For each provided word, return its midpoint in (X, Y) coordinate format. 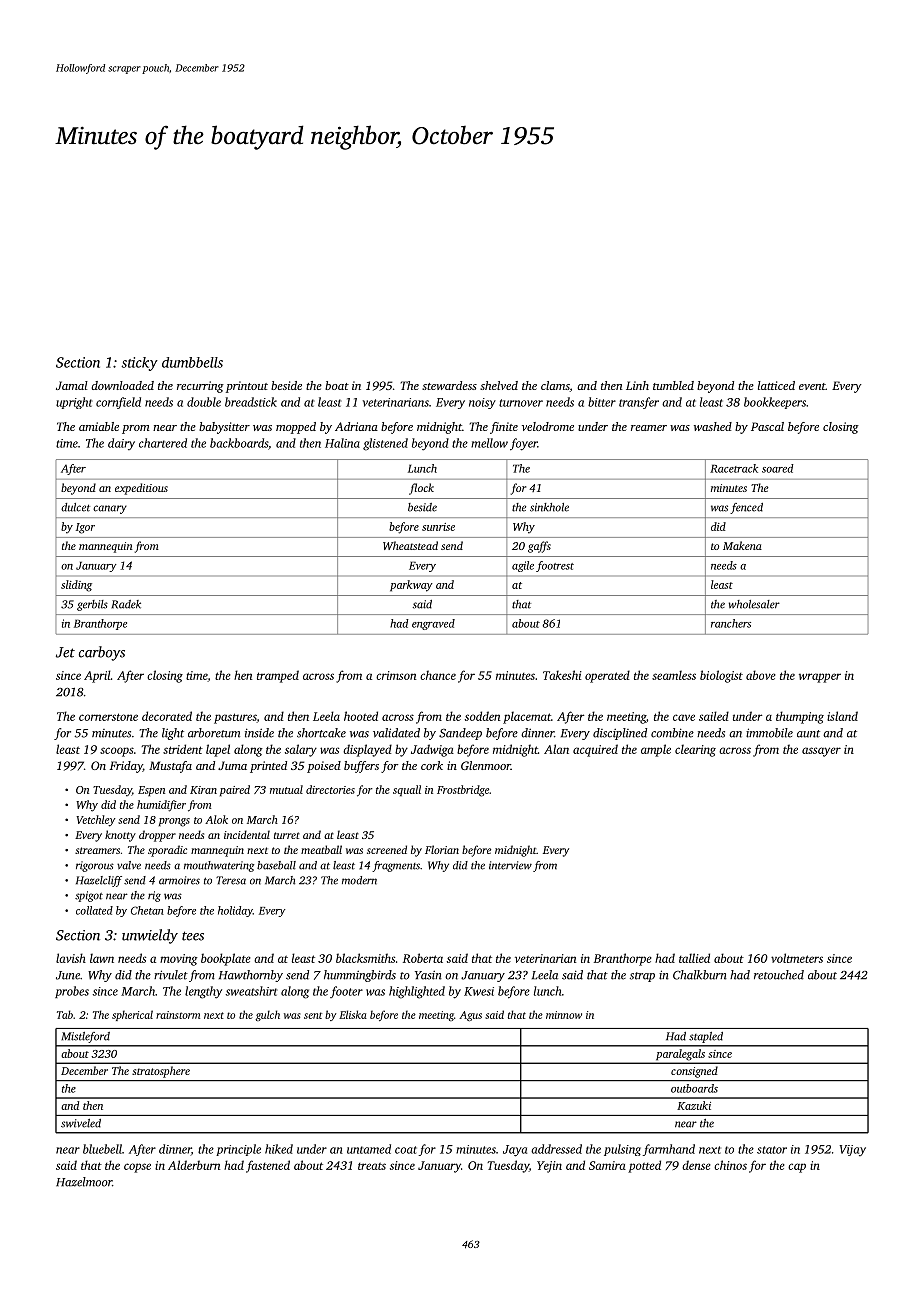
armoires (179, 880)
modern (359, 880)
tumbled (673, 385)
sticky (139, 364)
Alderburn (194, 1165)
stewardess (449, 385)
